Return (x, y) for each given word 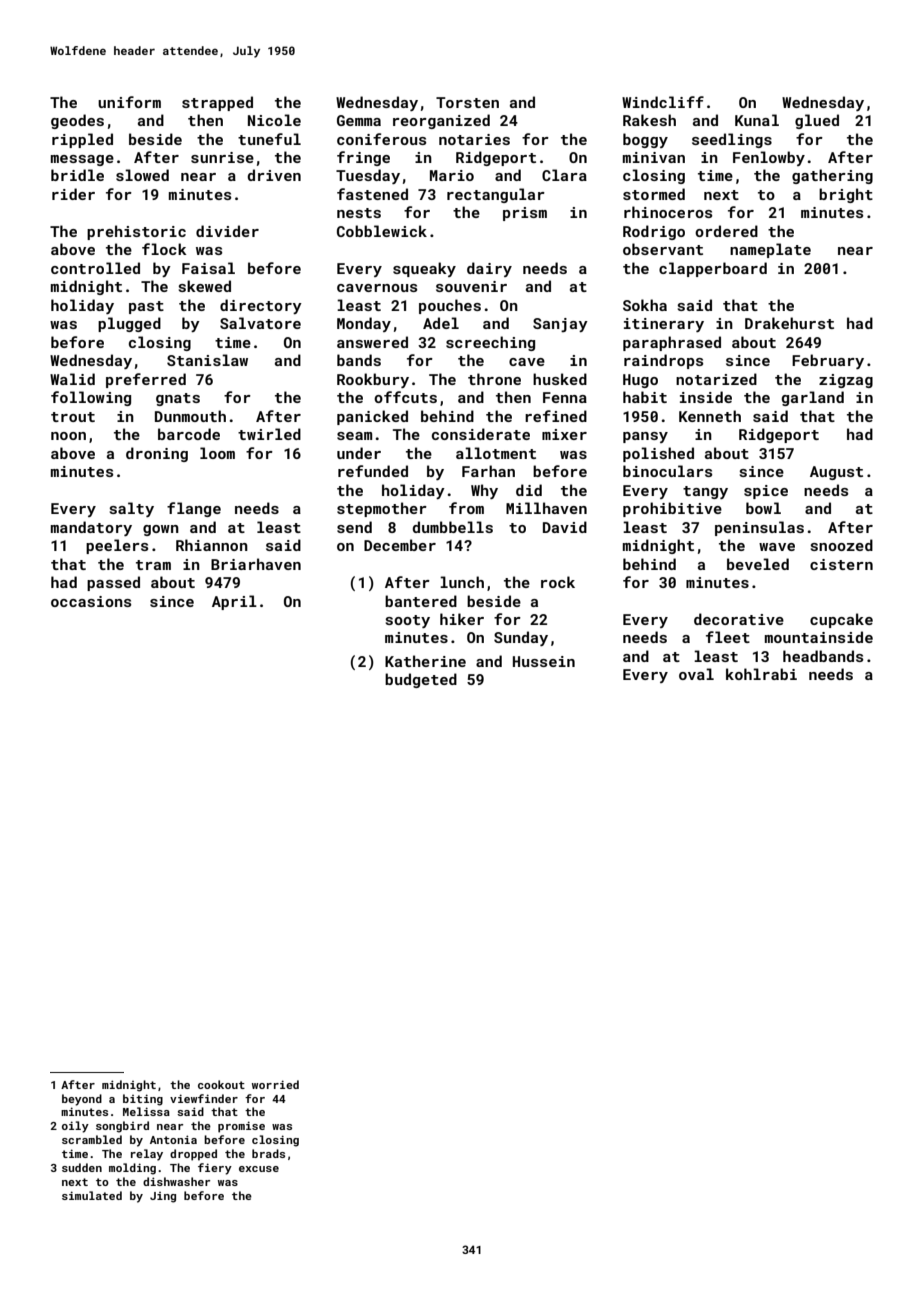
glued (817, 121)
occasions (91, 601)
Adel (441, 323)
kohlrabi (761, 674)
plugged (129, 324)
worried (275, 1084)
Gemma (359, 120)
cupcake (841, 620)
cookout (221, 1084)
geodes (77, 121)
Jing (163, 1197)
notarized (716, 379)
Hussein (544, 661)
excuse (259, 1169)
